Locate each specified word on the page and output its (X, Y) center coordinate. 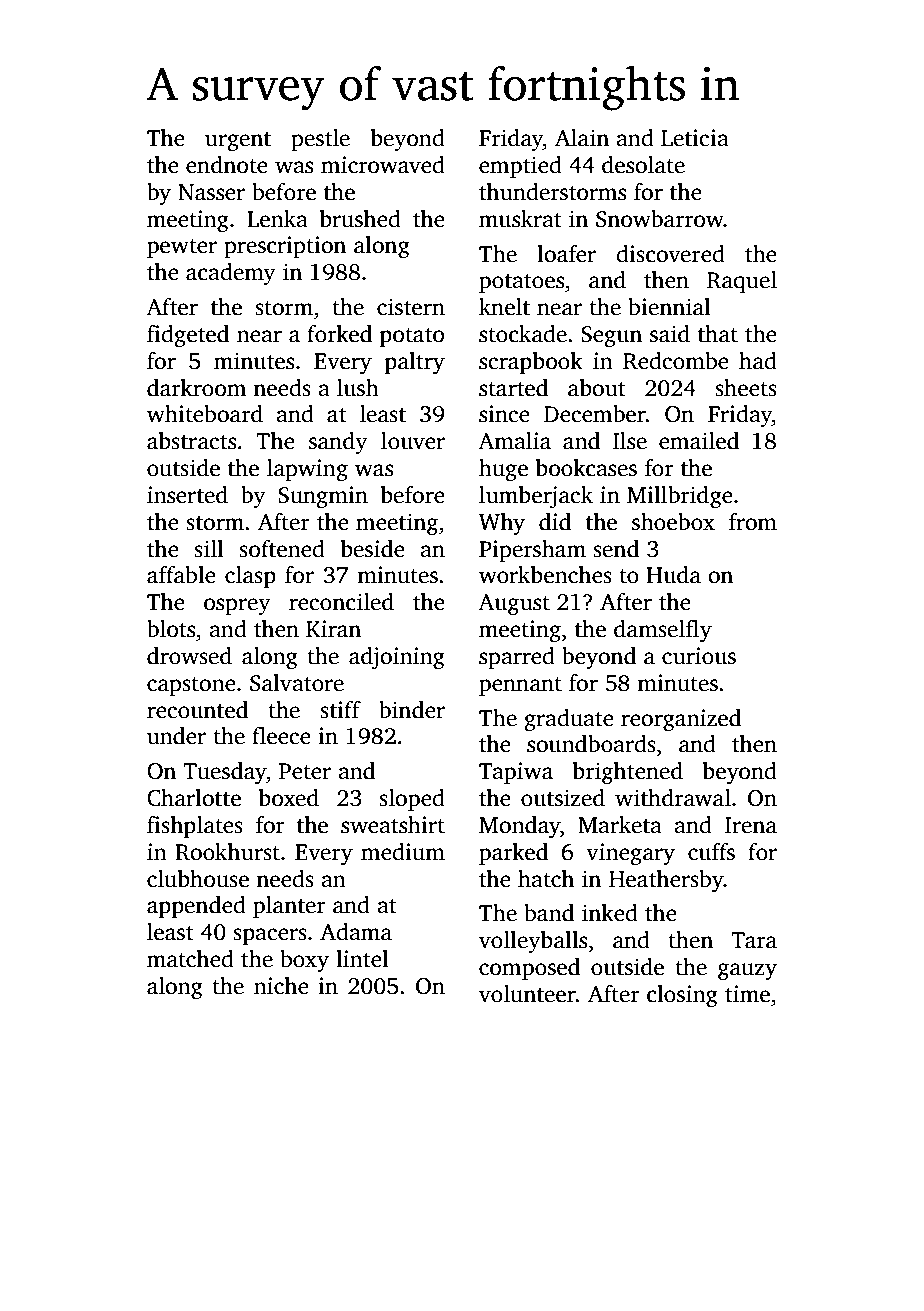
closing (682, 996)
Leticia (695, 138)
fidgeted (188, 336)
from (753, 522)
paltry (415, 363)
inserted (187, 495)
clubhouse (198, 879)
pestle (320, 140)
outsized (563, 798)
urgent (238, 141)
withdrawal (673, 798)
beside (373, 549)
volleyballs (533, 942)
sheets (746, 388)
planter (289, 907)
